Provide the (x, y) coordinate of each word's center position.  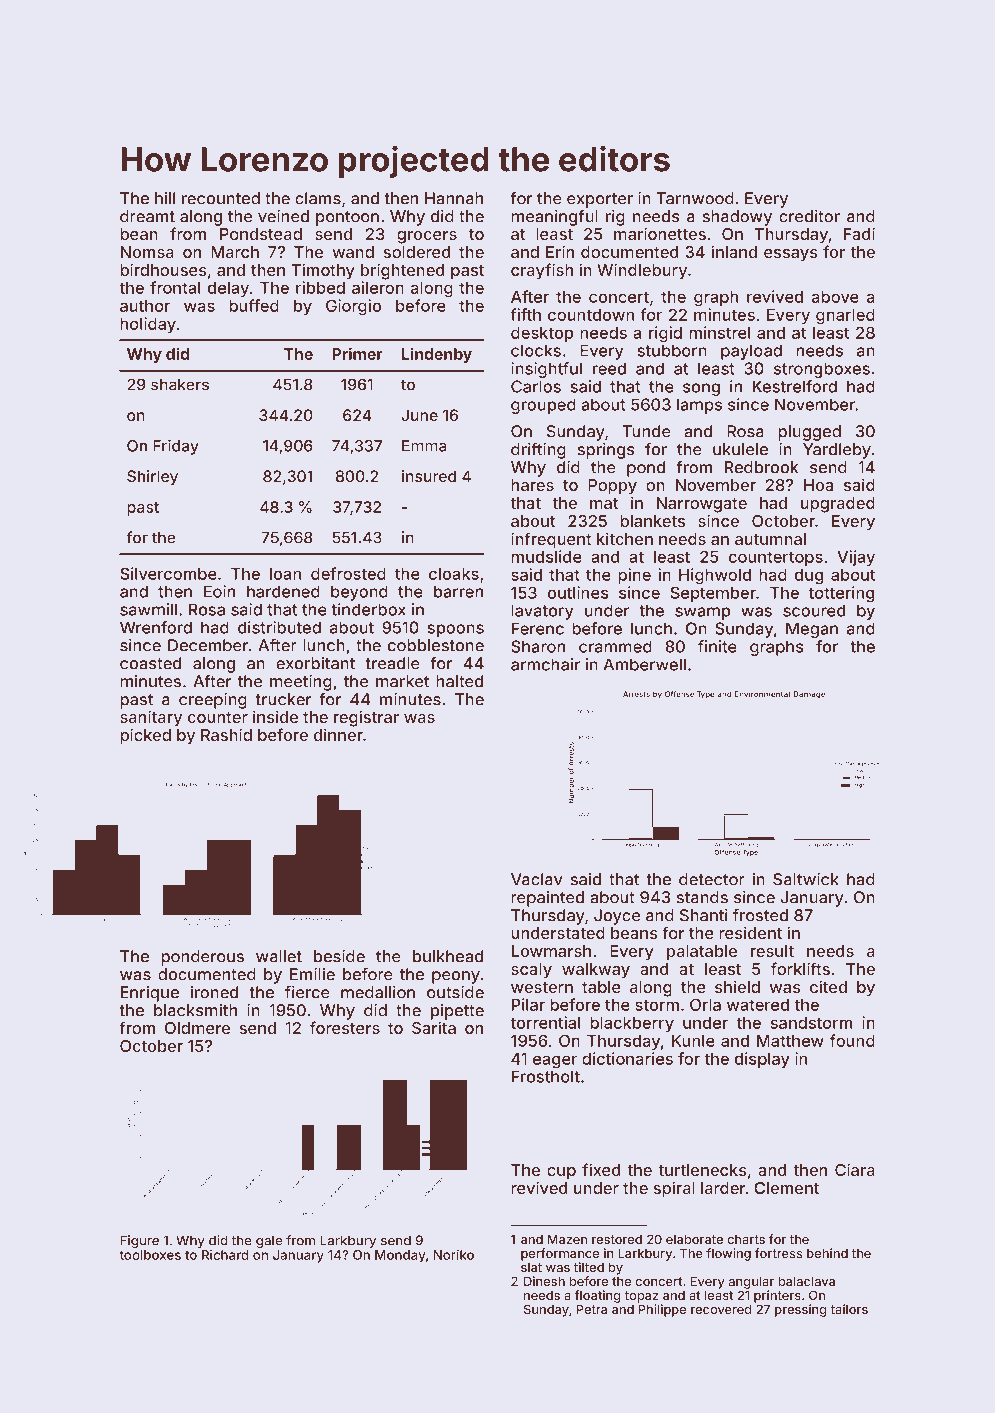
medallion (378, 992)
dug (809, 577)
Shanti (704, 915)
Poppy (612, 487)
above (835, 297)
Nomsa (147, 252)
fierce (307, 992)
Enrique (150, 994)
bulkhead (448, 956)
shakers (180, 385)
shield (737, 986)
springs (606, 451)
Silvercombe (168, 573)
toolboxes (150, 1255)
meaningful (554, 218)
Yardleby (837, 451)
